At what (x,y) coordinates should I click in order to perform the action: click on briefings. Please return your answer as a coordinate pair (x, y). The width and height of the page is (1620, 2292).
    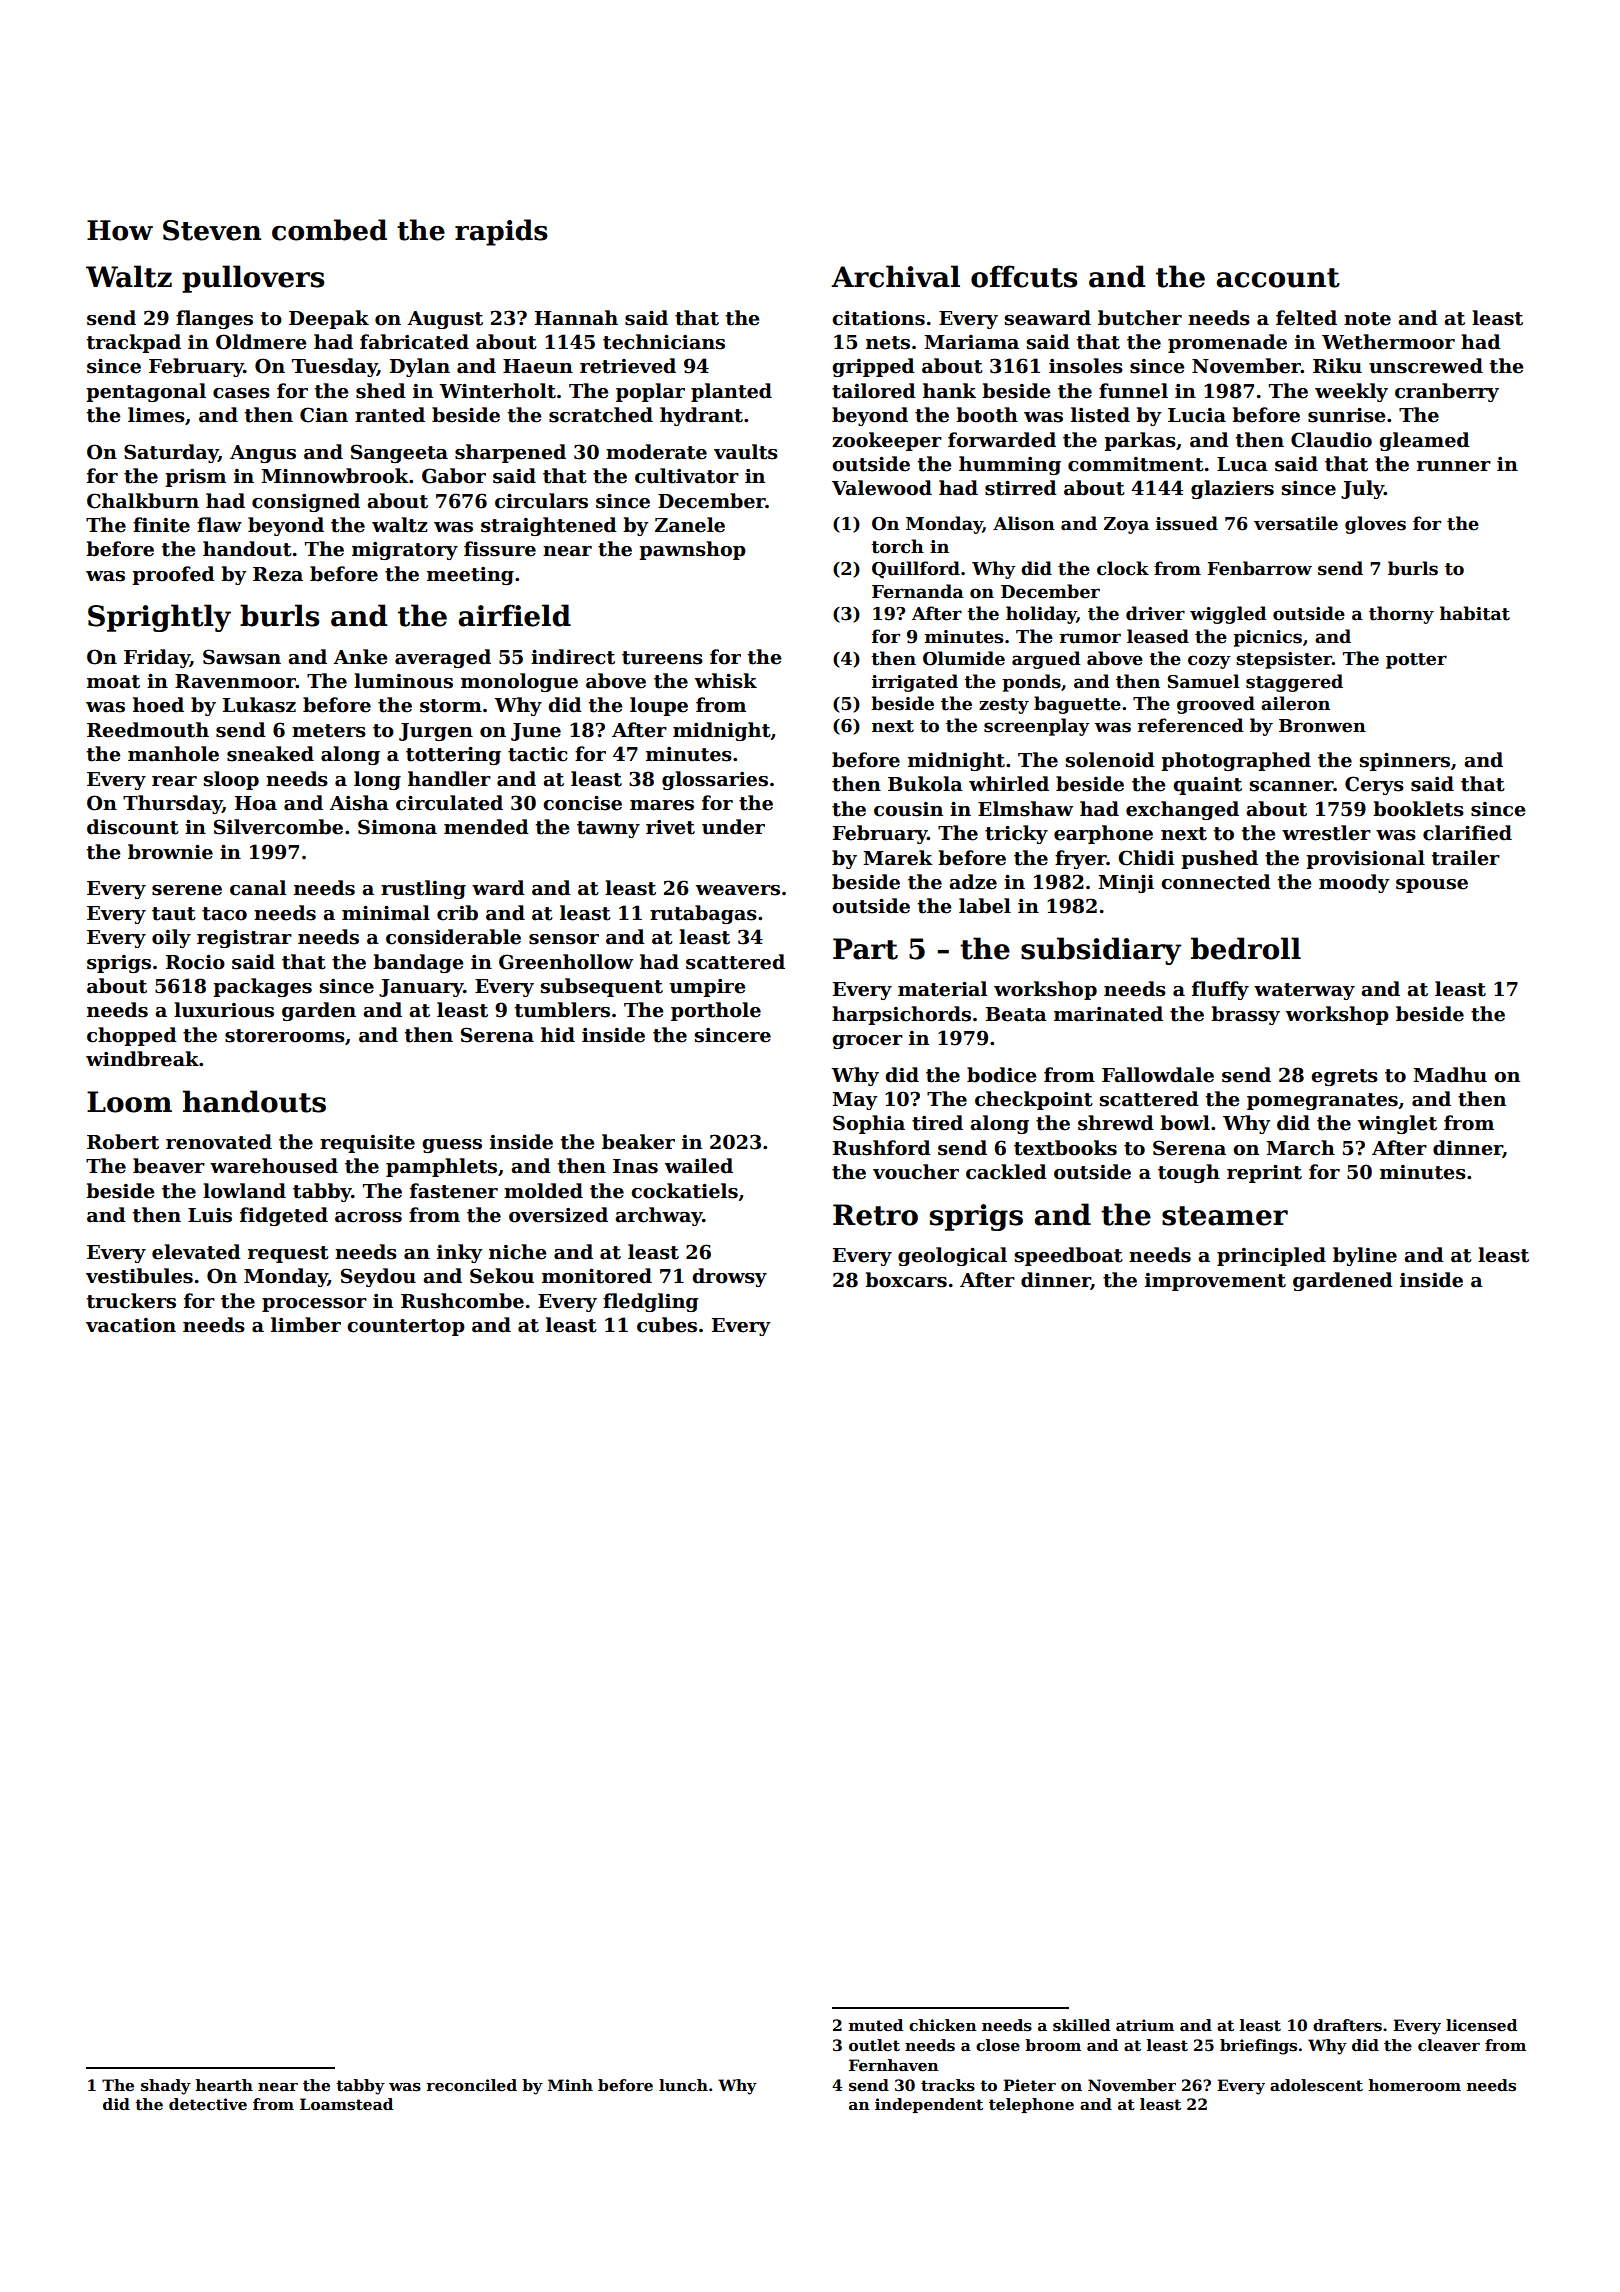
    Looking at the image, I should click on (1258, 2047).
